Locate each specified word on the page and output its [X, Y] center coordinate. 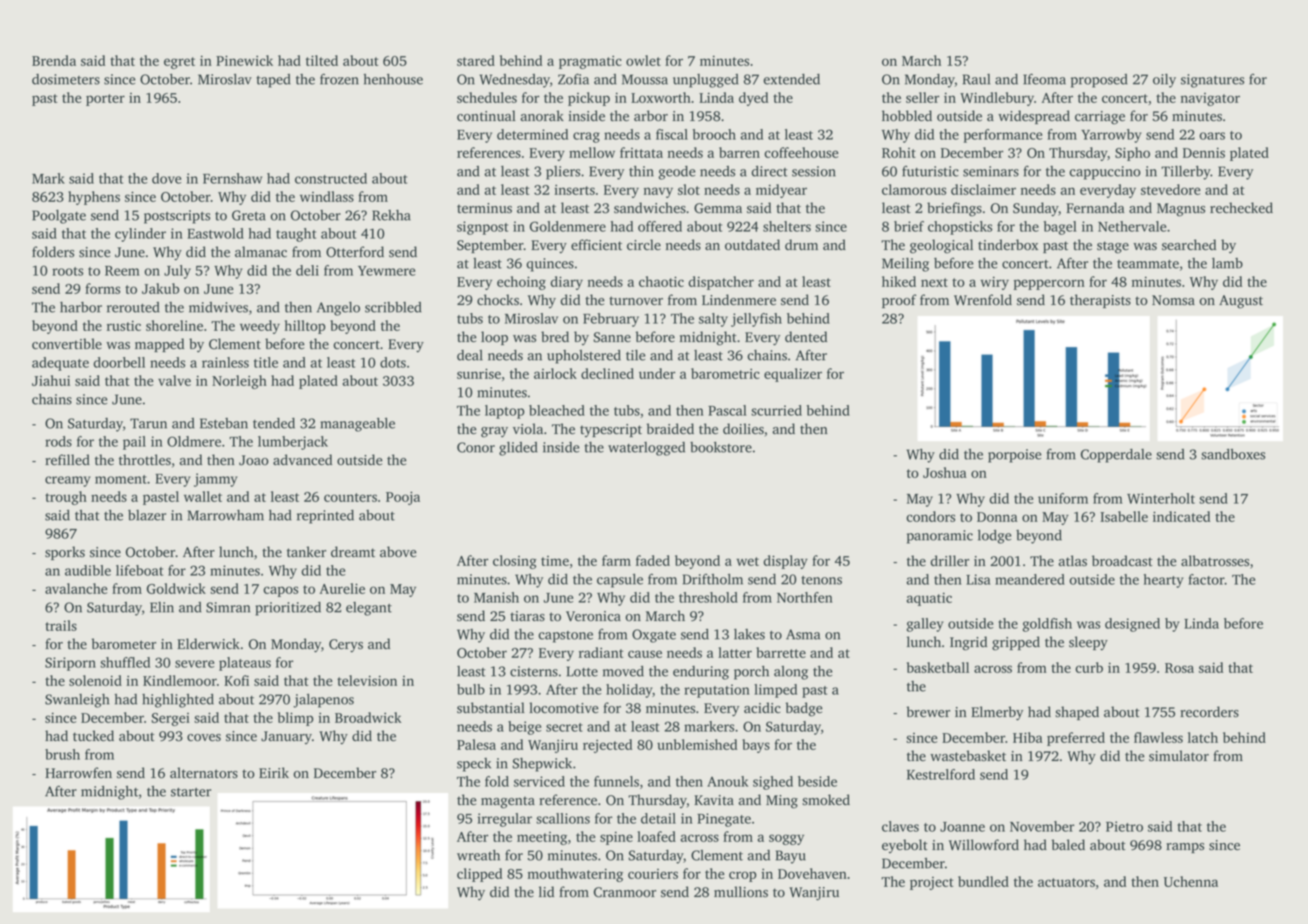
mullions [741, 892]
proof [899, 301]
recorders [1209, 712]
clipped [479, 875]
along [791, 673]
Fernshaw [232, 178]
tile [635, 355]
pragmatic [590, 62]
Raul [976, 79]
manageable [358, 425]
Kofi [236, 680]
